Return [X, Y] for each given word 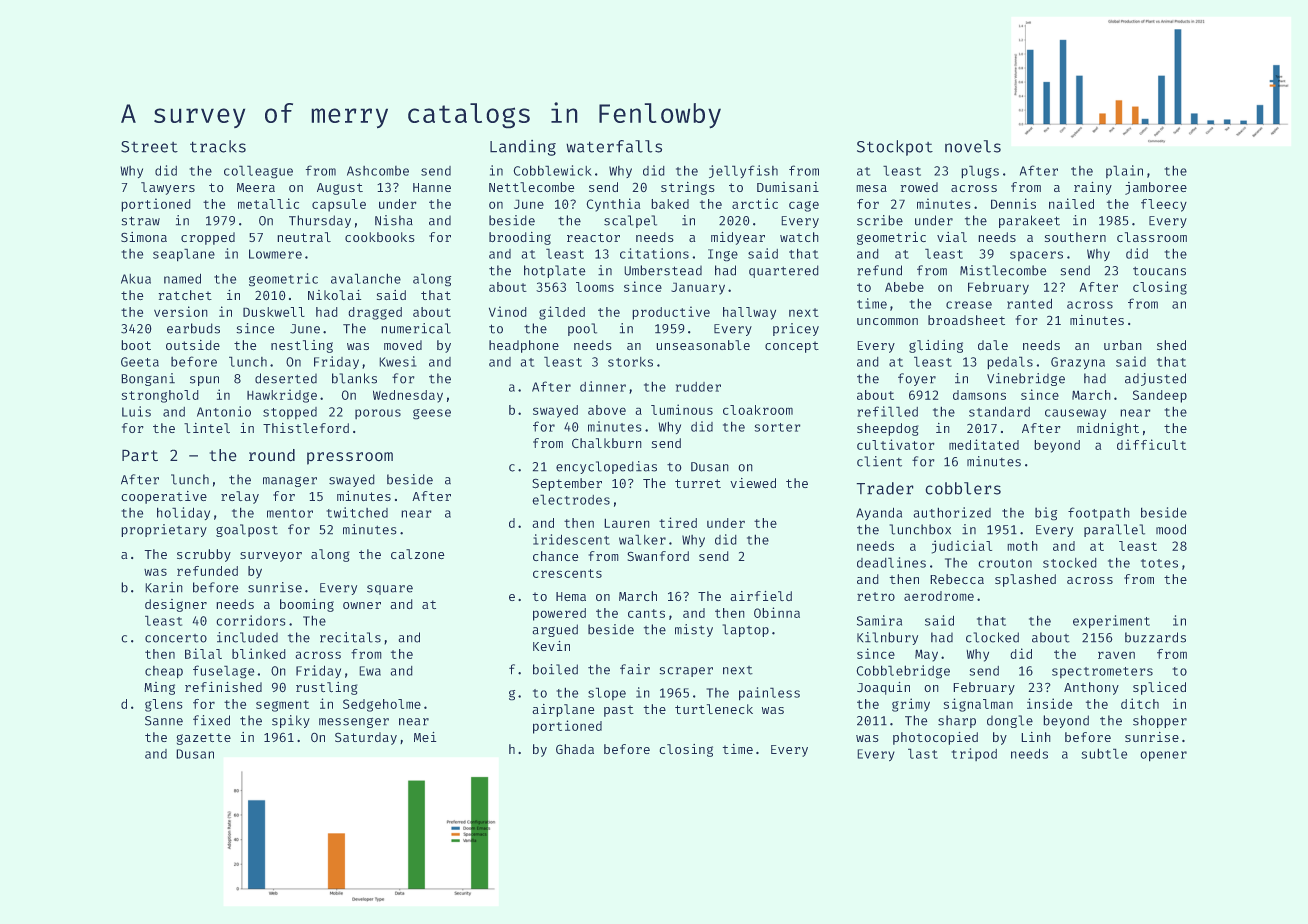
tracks [218, 146]
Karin [164, 587]
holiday [183, 513]
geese [432, 414]
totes [1159, 563]
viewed [753, 483]
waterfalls [614, 146]
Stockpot [895, 148]
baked [670, 204]
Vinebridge [1026, 379]
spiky [291, 721]
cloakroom [758, 410]
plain [1124, 171]
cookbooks [379, 237]
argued [555, 630]
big [1046, 513]
